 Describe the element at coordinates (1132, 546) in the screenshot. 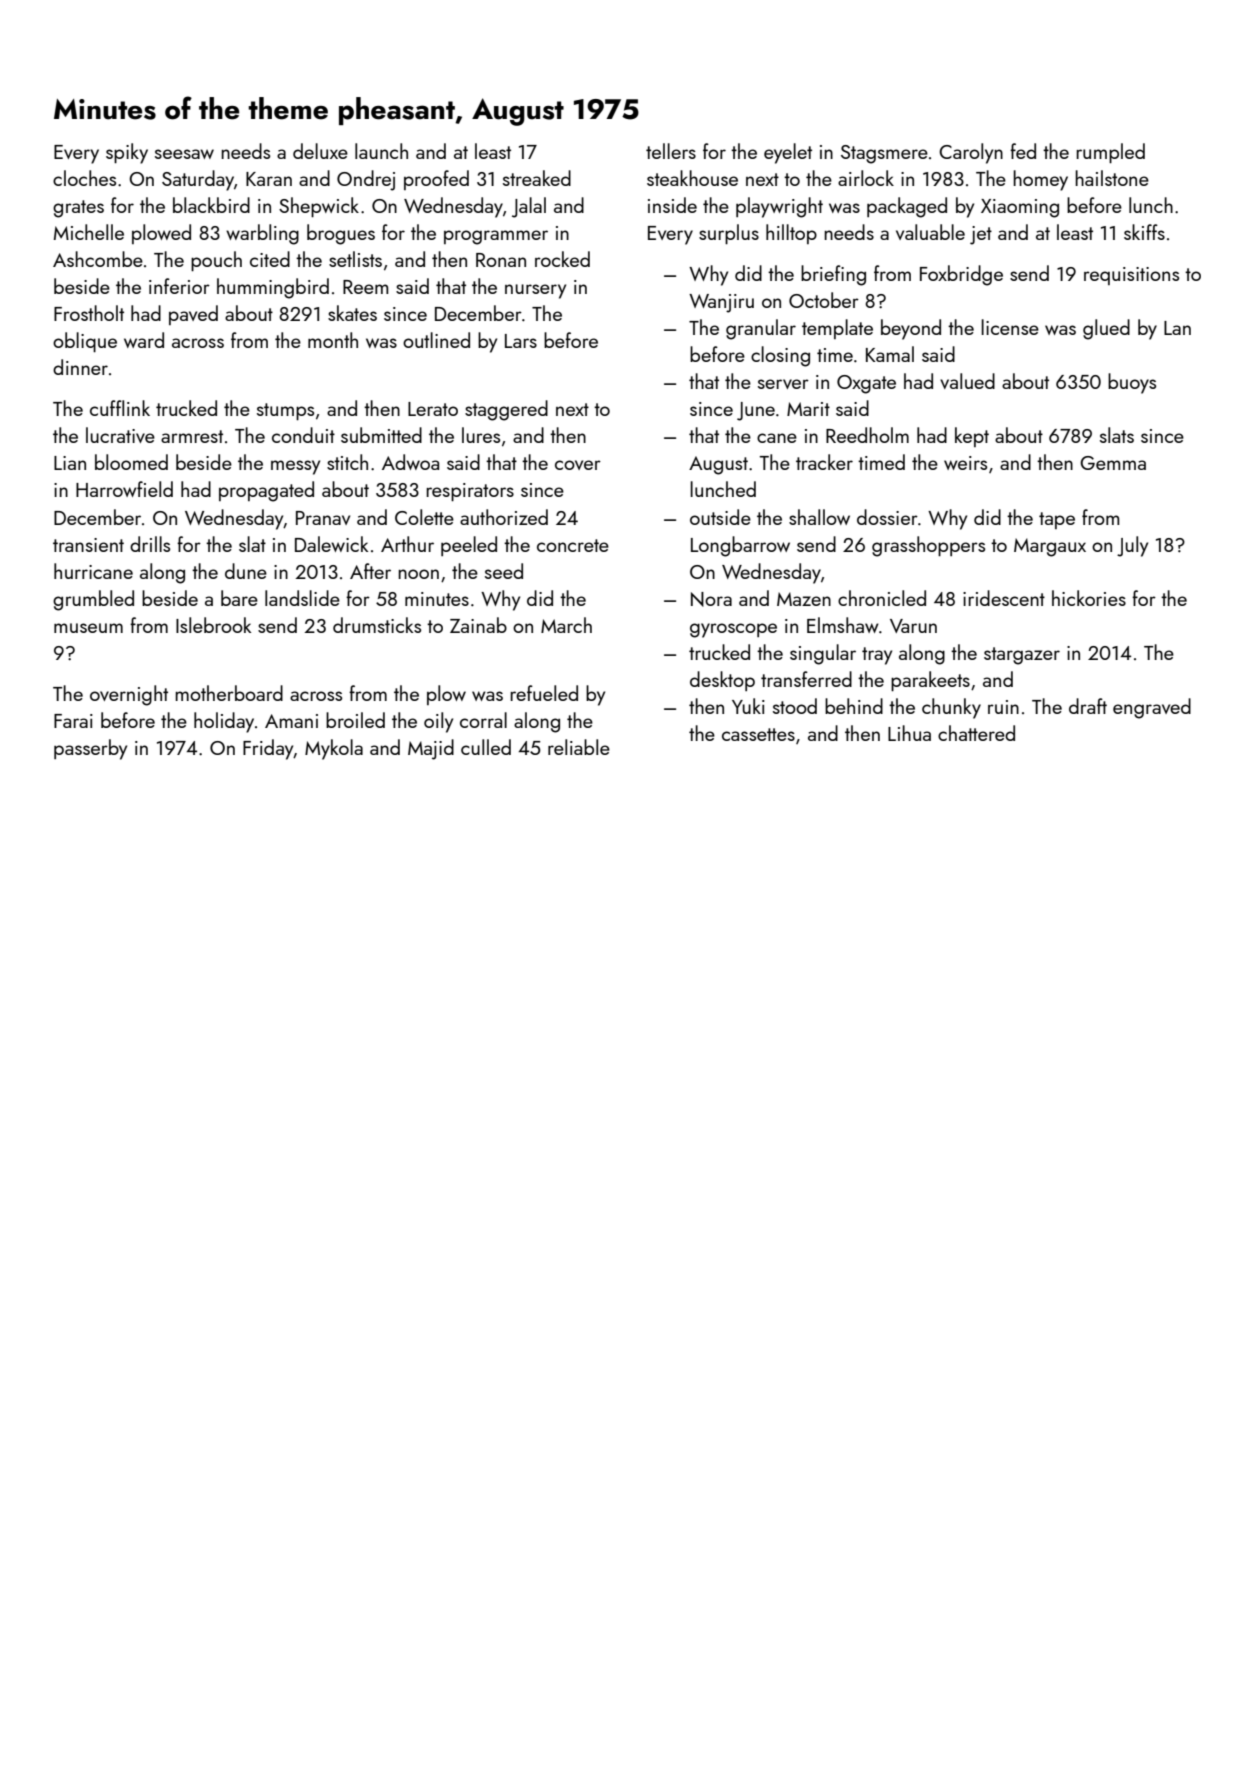

I see `July` at that location.
